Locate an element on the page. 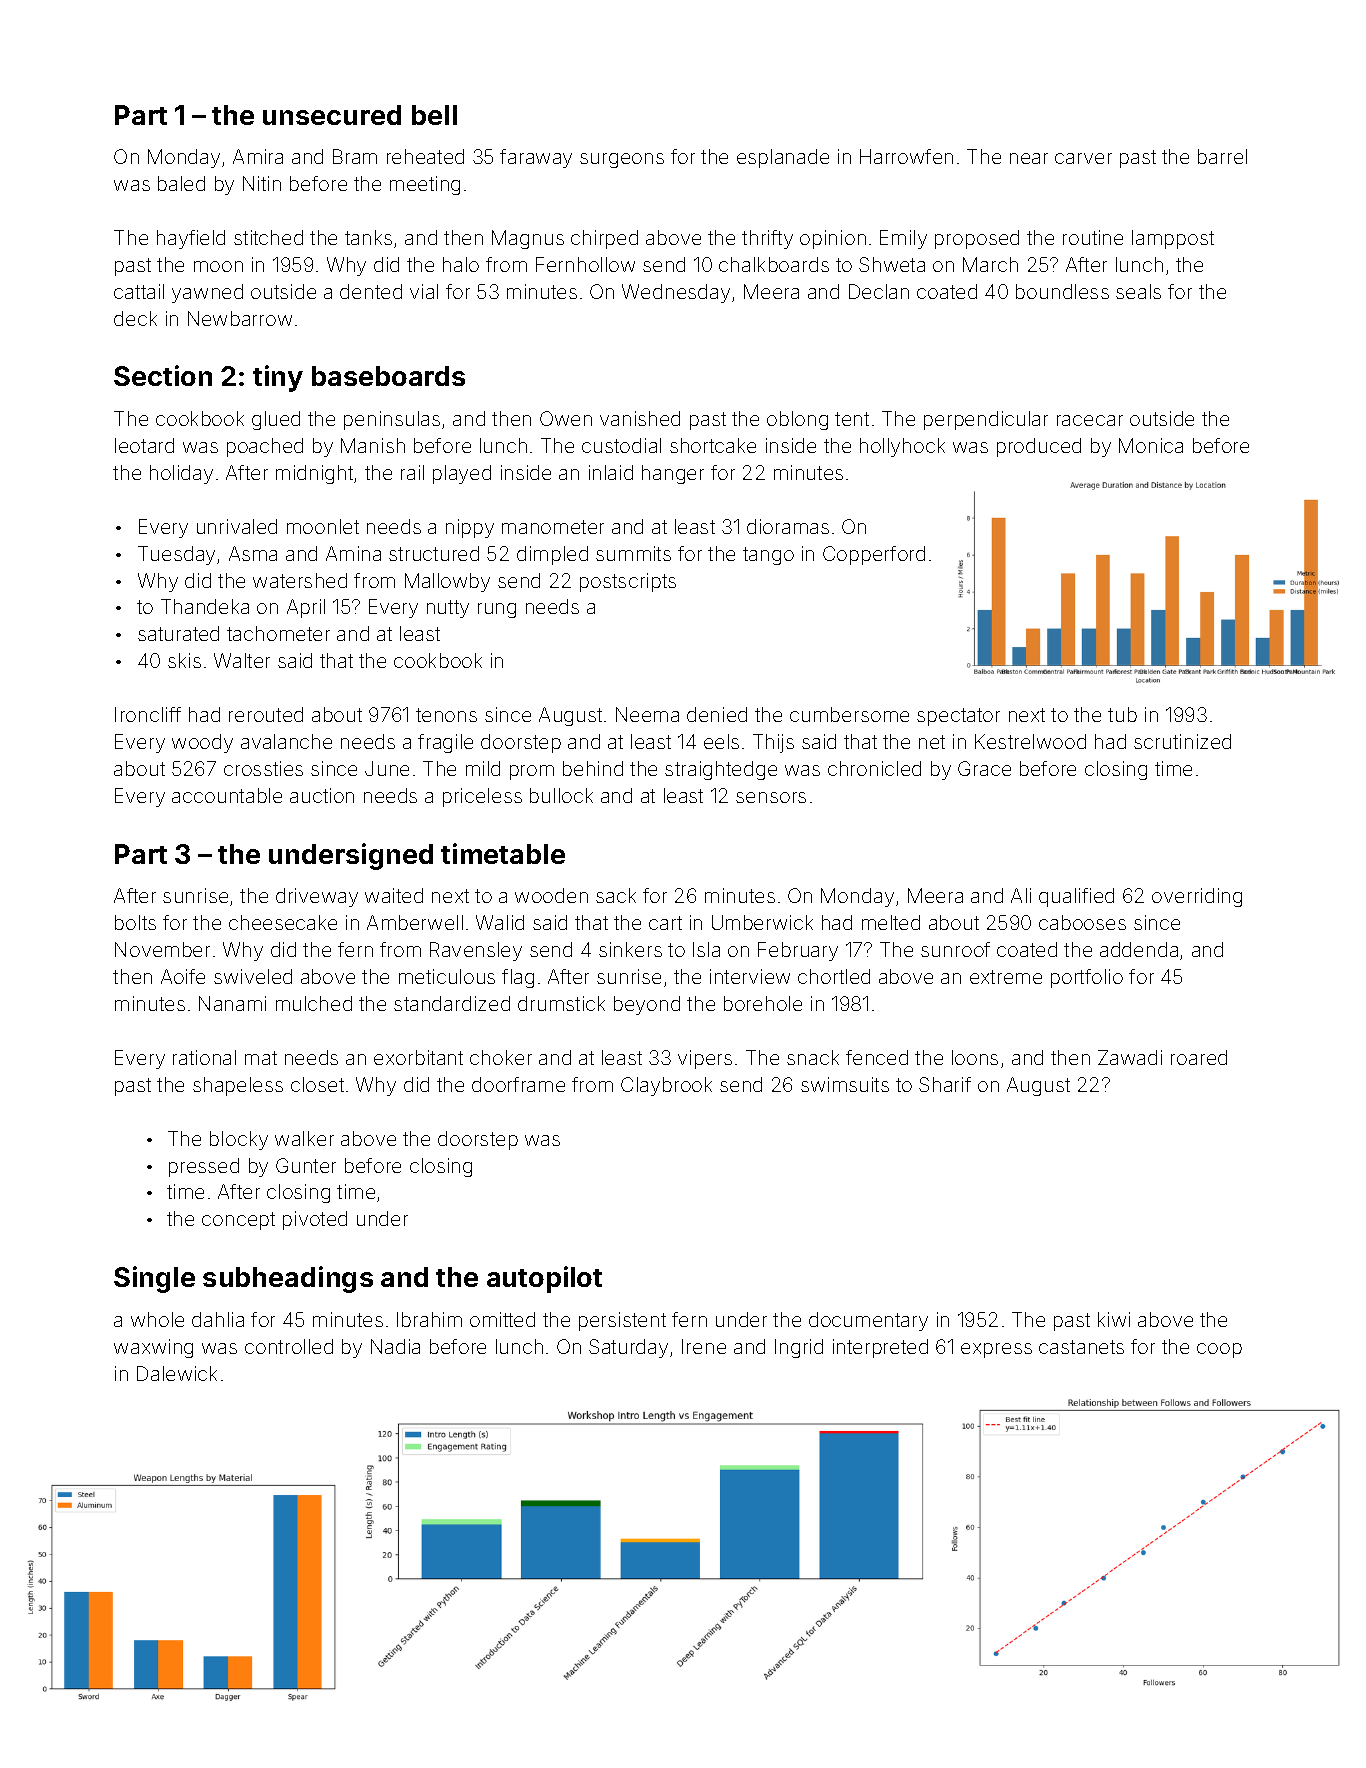 The width and height of the page is (1366, 1768). Claybrook is located at coordinates (666, 1086).
